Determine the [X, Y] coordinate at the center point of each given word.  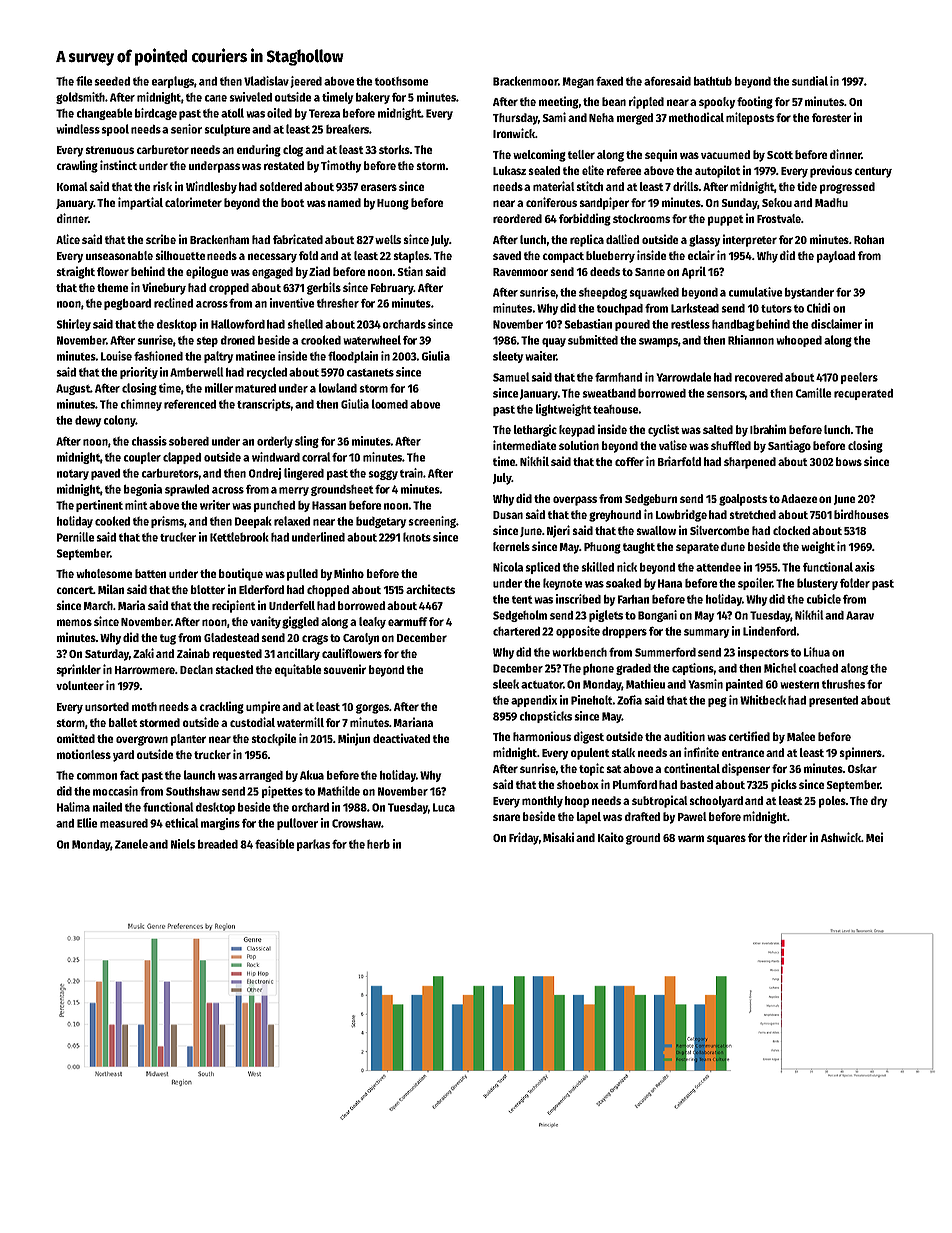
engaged [272, 273]
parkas [313, 845]
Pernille [76, 537]
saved [507, 255]
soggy [383, 475]
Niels [183, 844]
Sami [554, 117]
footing [755, 102]
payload [836, 257]
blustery [817, 584]
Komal [72, 186]
